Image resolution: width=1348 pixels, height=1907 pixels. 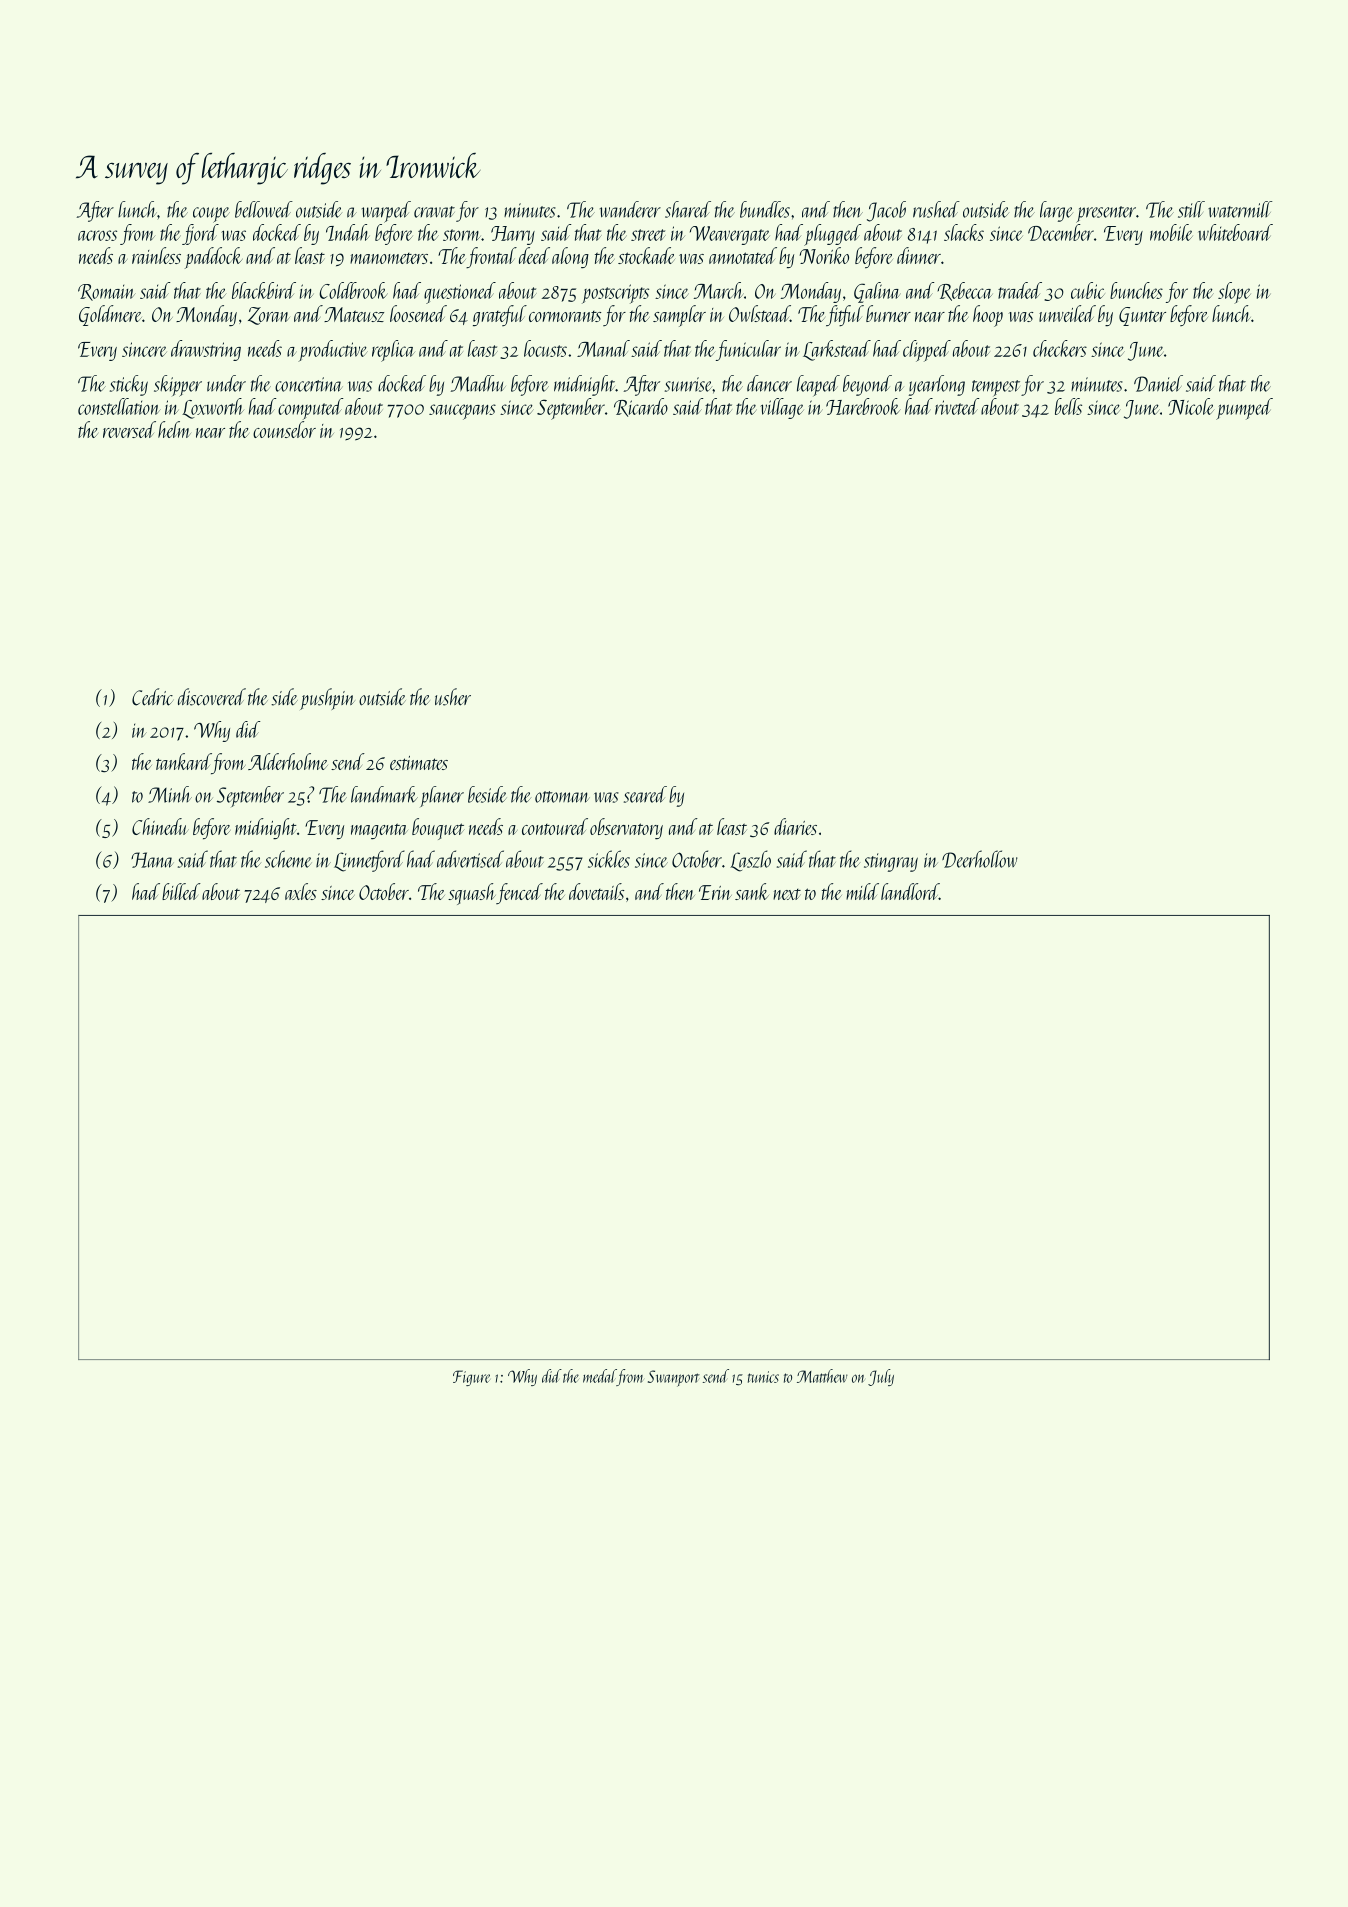 I want to click on Figure, so click(x=471, y=1378).
